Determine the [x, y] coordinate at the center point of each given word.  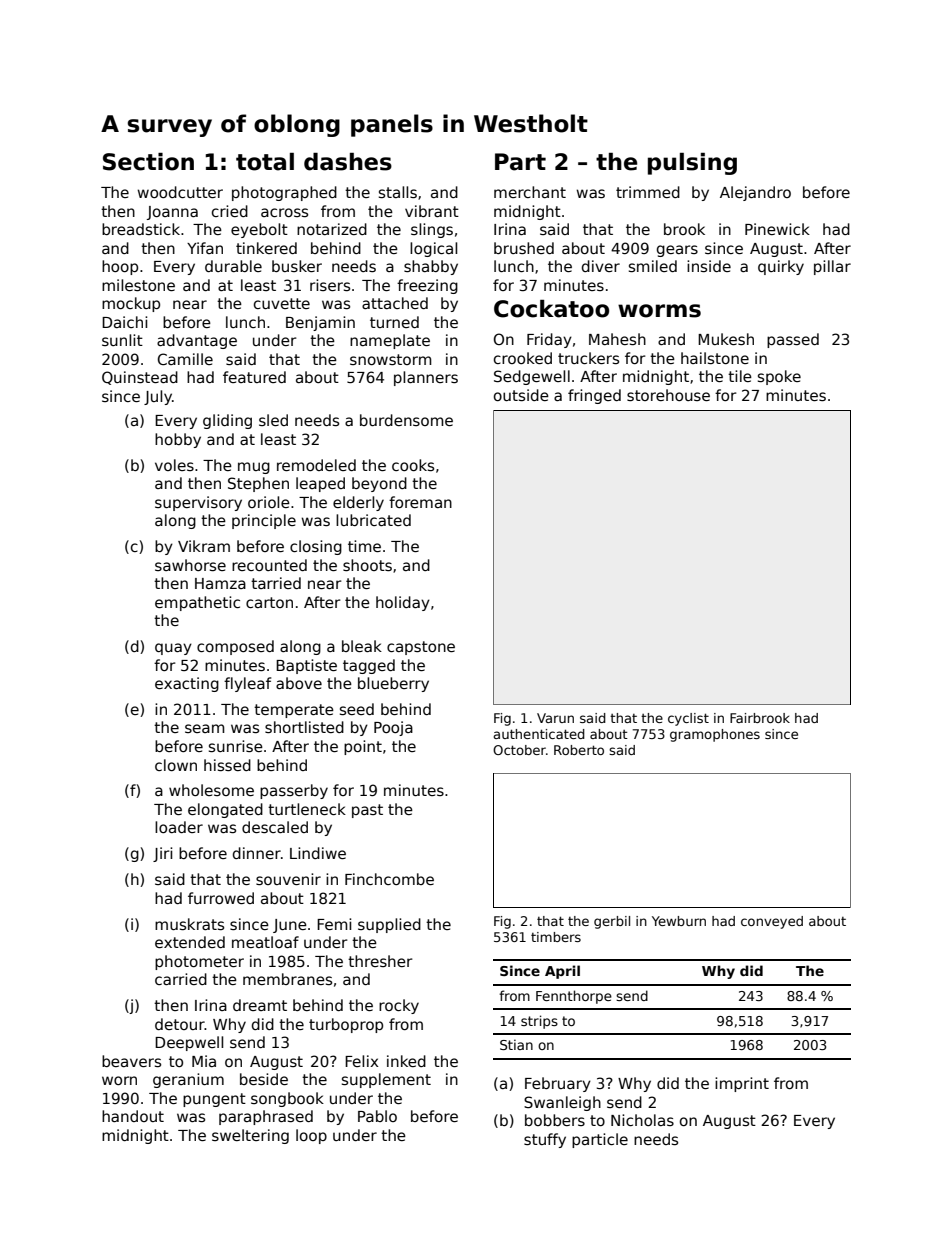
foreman [420, 502]
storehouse [668, 395]
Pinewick [777, 229]
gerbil [612, 922]
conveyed [772, 922]
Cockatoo [551, 309]
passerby [294, 791]
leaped [320, 484]
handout [133, 1116]
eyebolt [259, 230]
